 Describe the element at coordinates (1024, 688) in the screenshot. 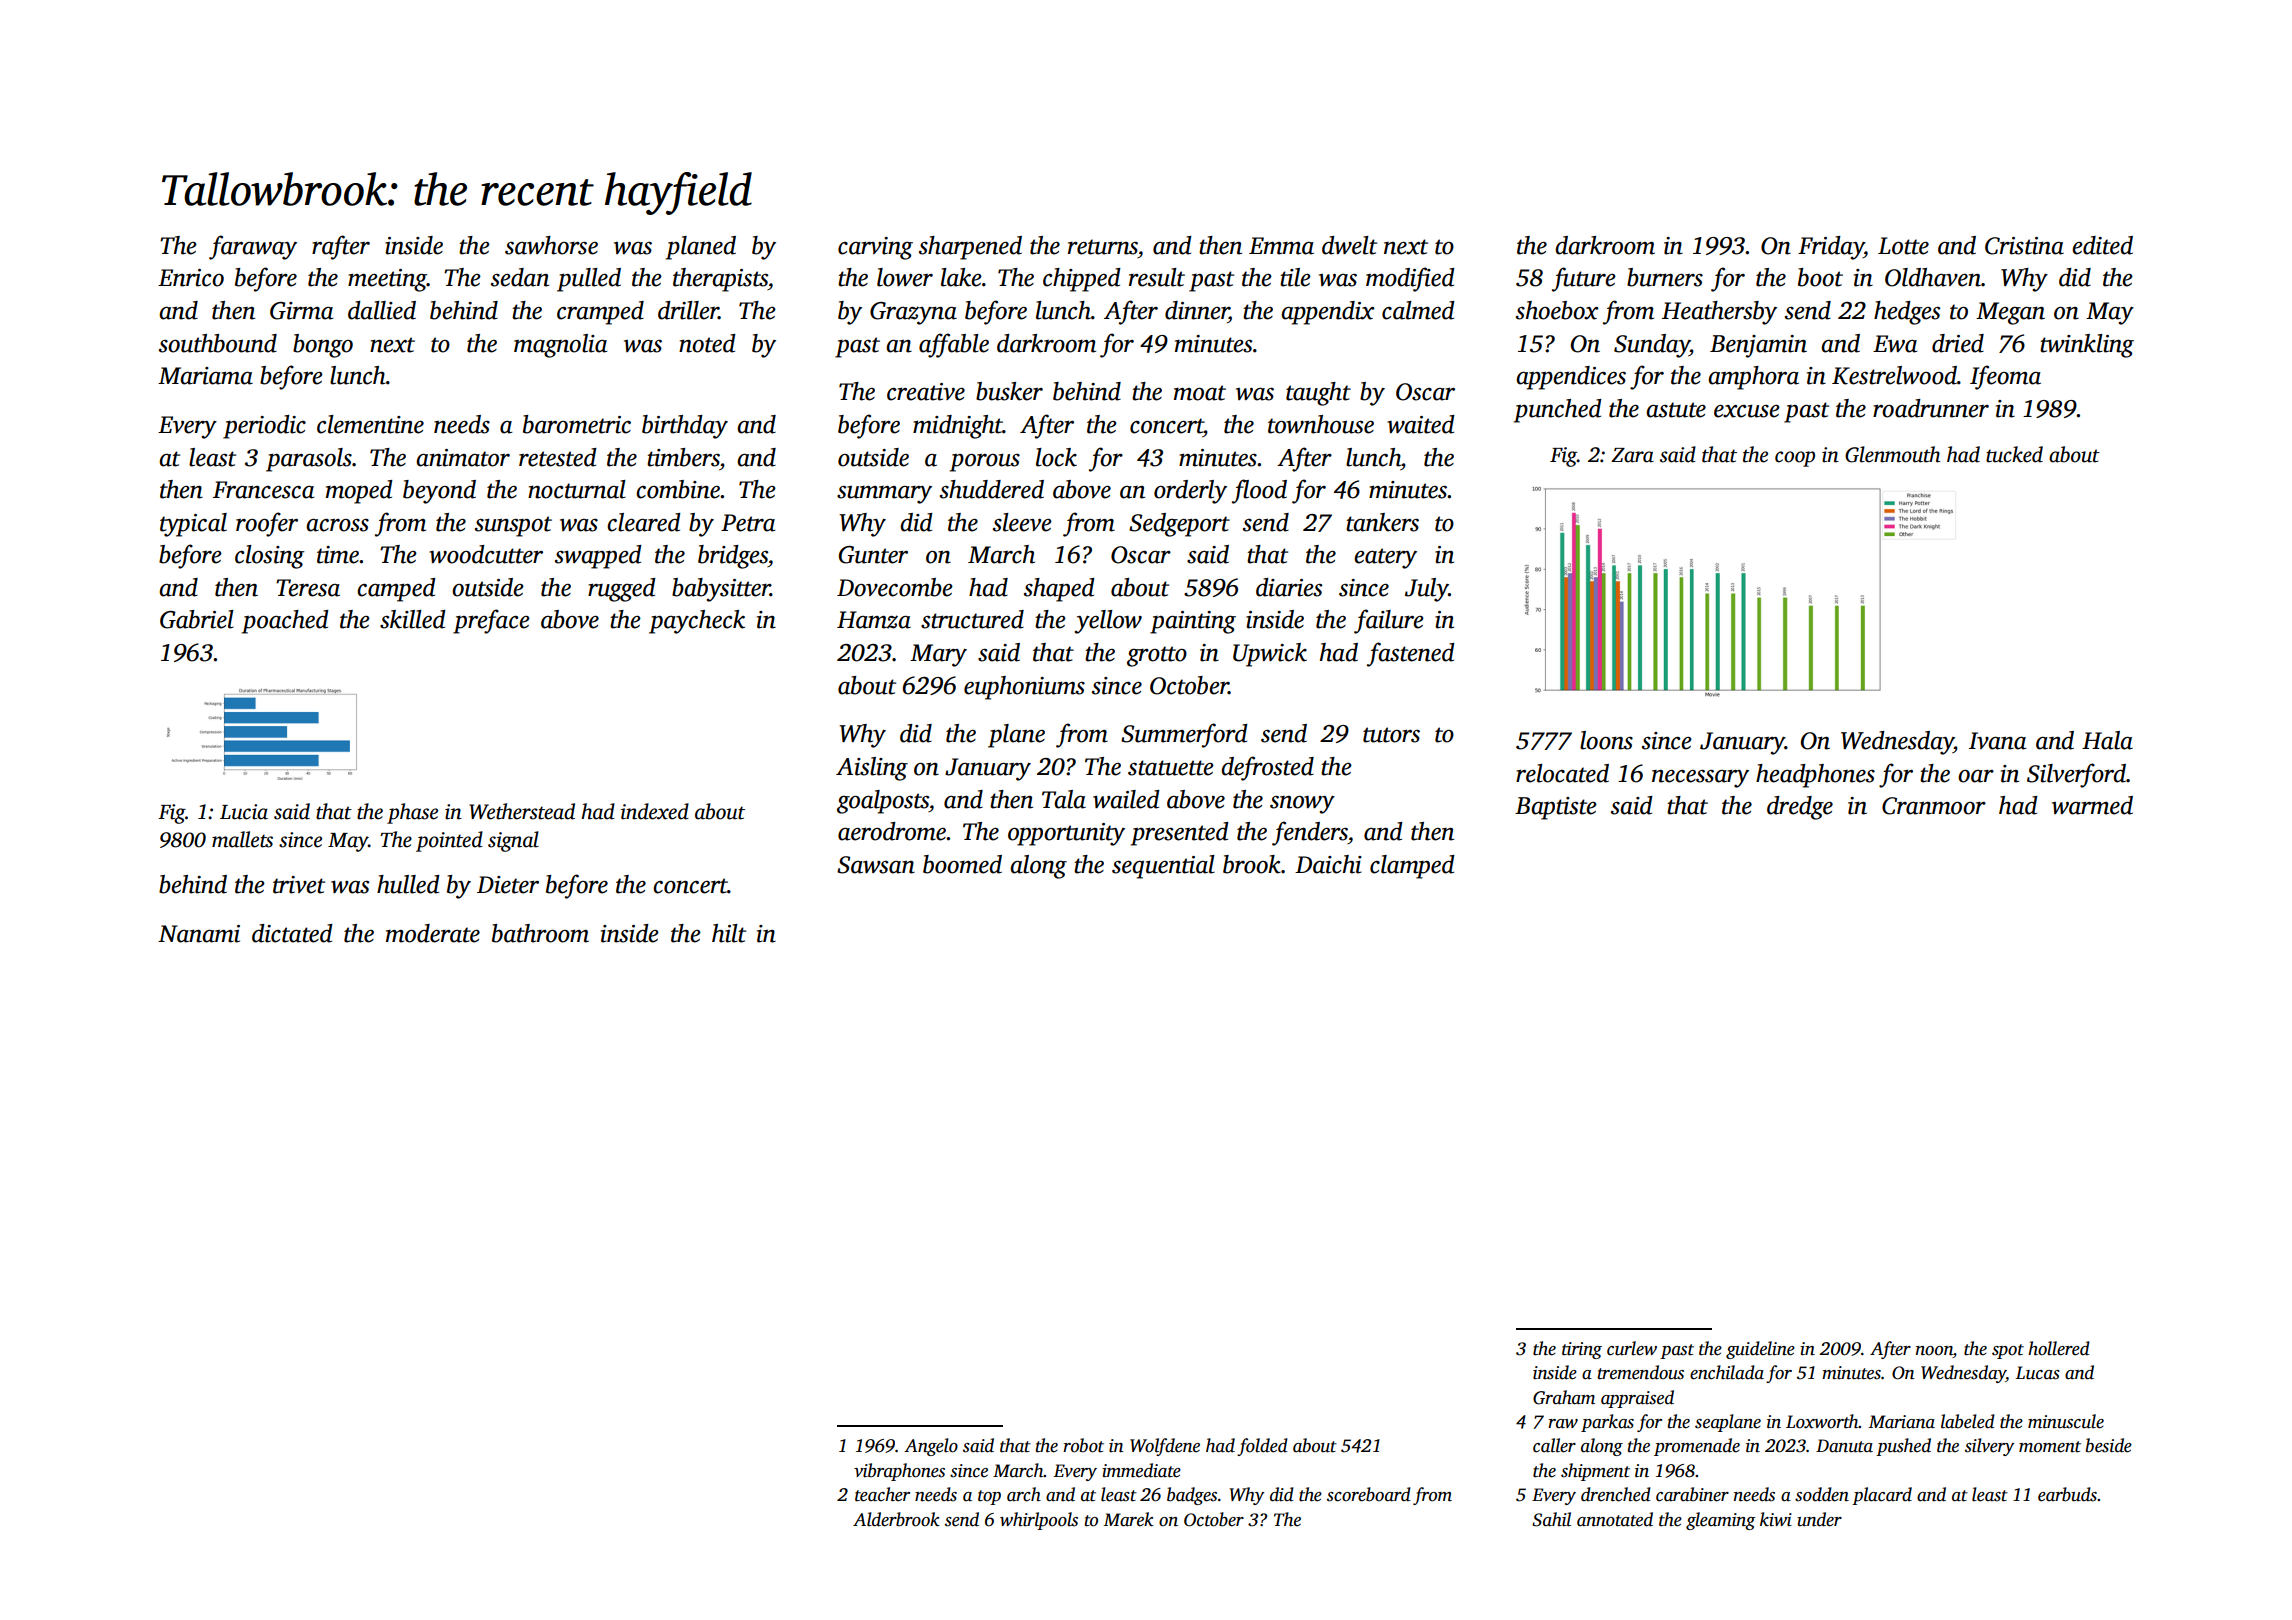

I see `euphoniums` at that location.
